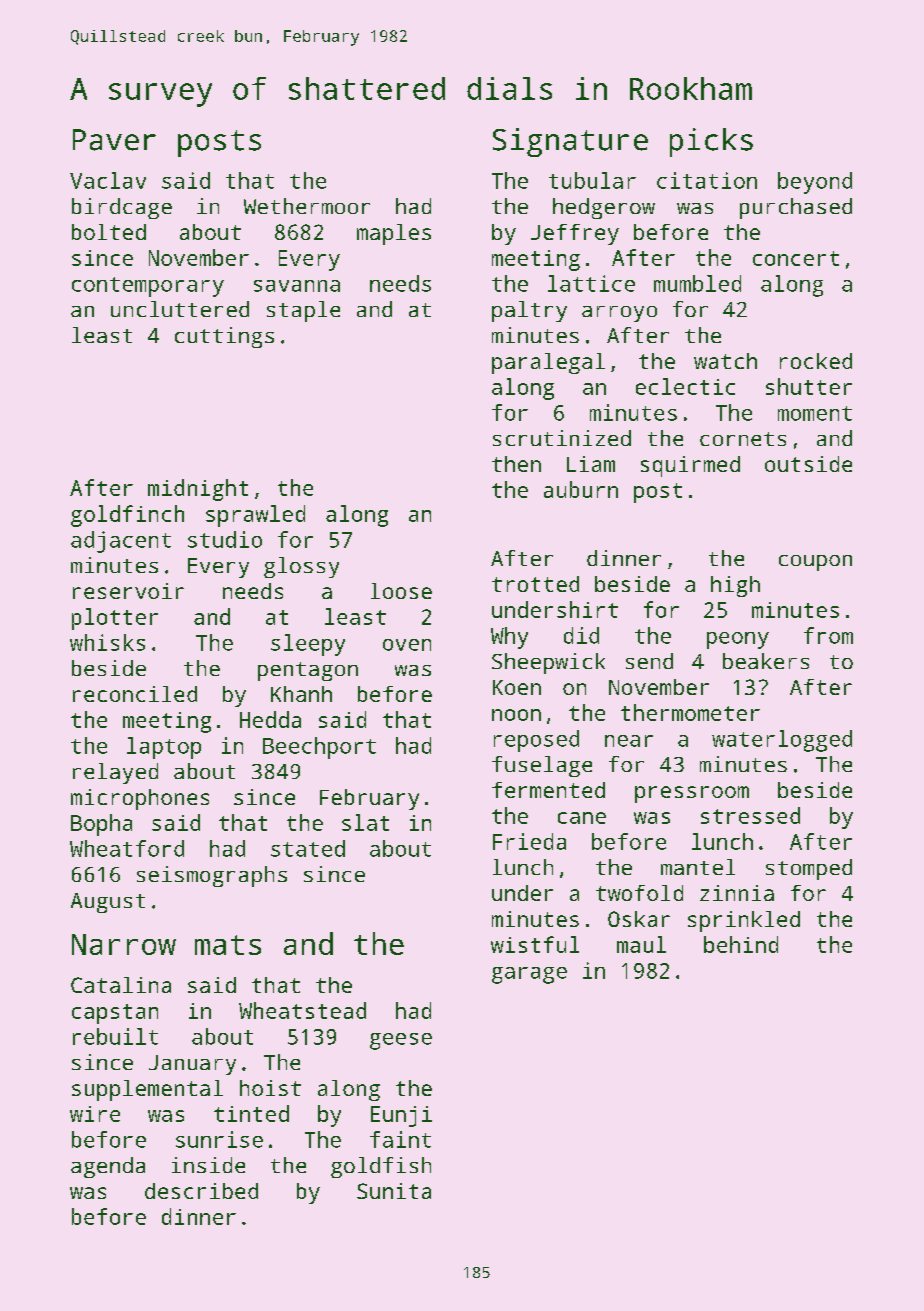  Describe the element at coordinates (164, 748) in the screenshot. I see `laptop` at that location.
